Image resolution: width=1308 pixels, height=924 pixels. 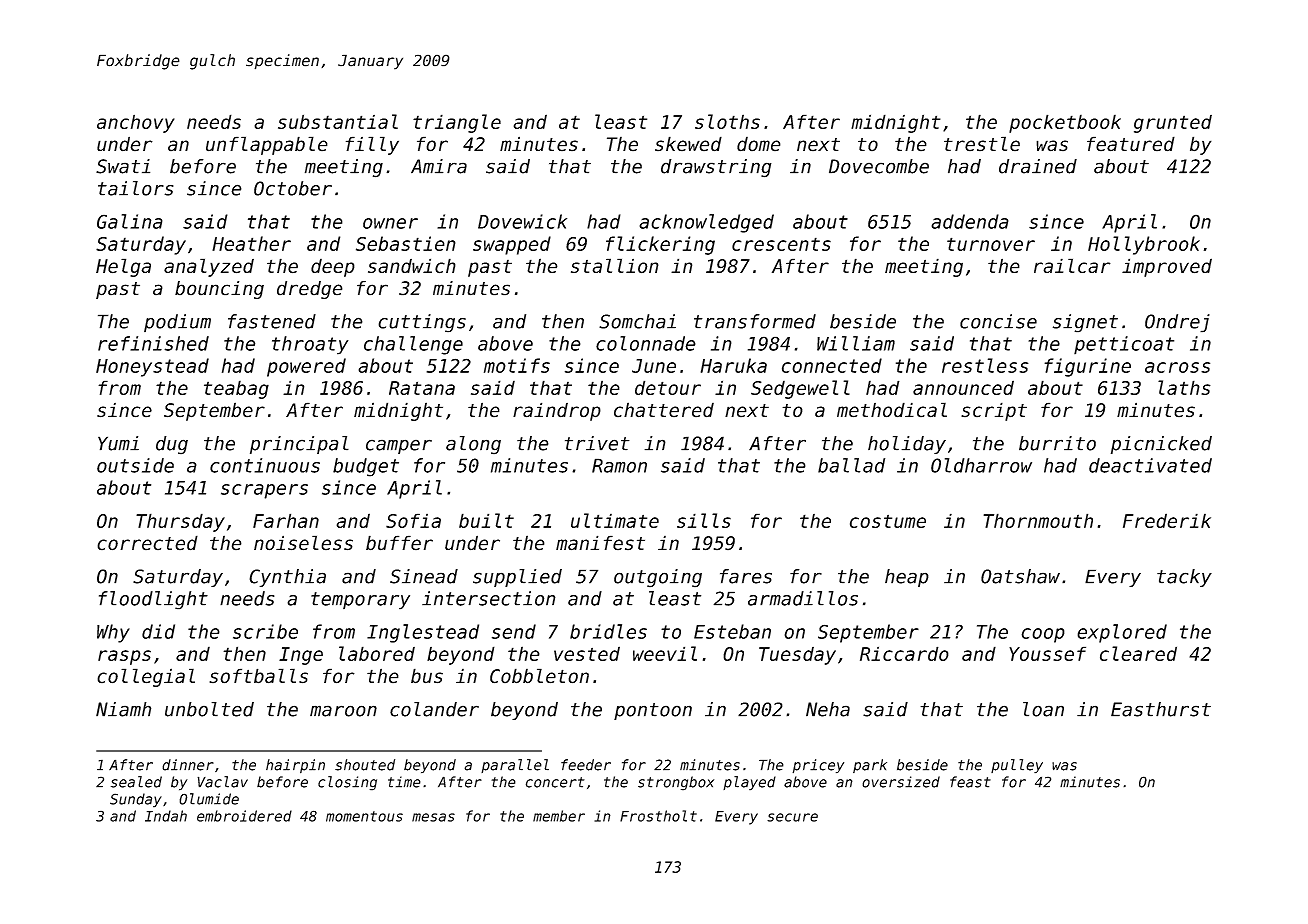 I want to click on grunted, so click(x=1173, y=124).
